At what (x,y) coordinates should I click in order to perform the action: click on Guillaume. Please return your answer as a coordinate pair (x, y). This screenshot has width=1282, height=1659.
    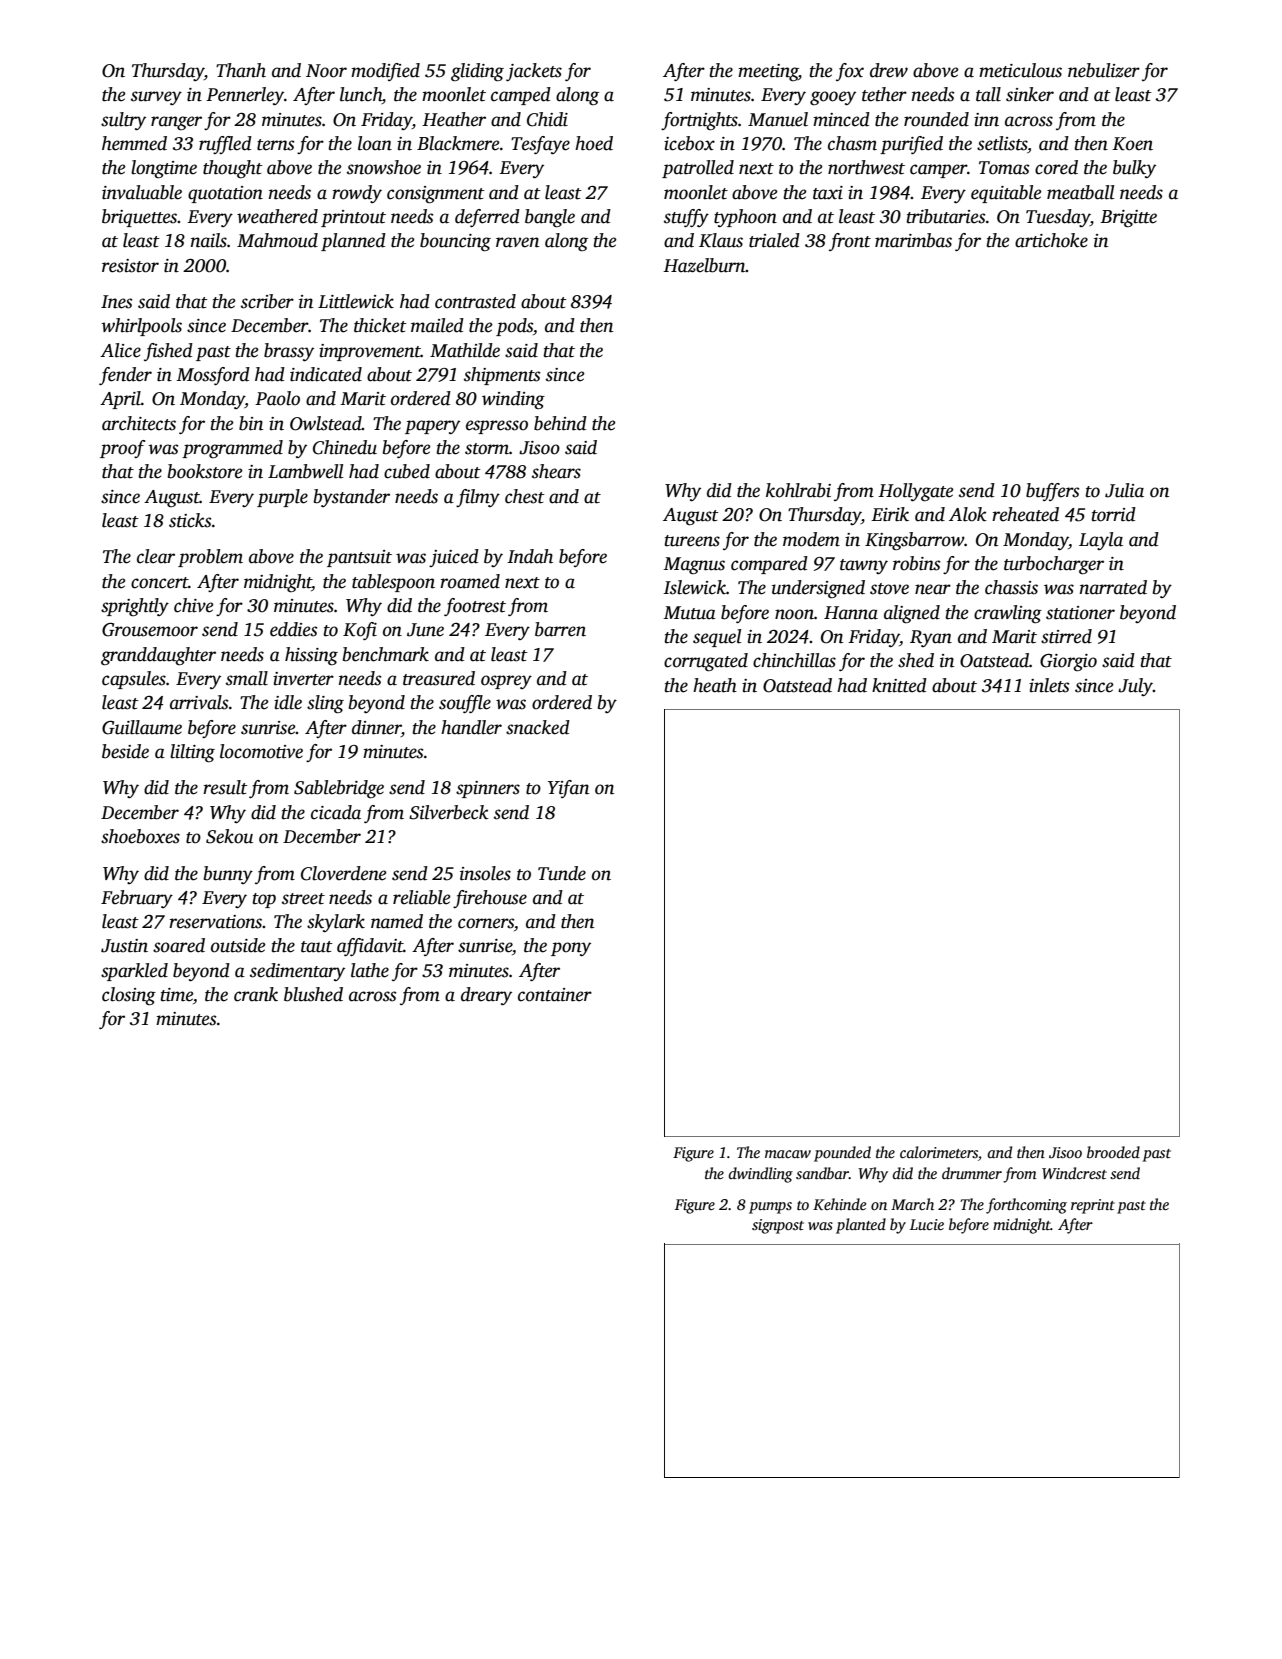
    Looking at the image, I should click on (142, 727).
